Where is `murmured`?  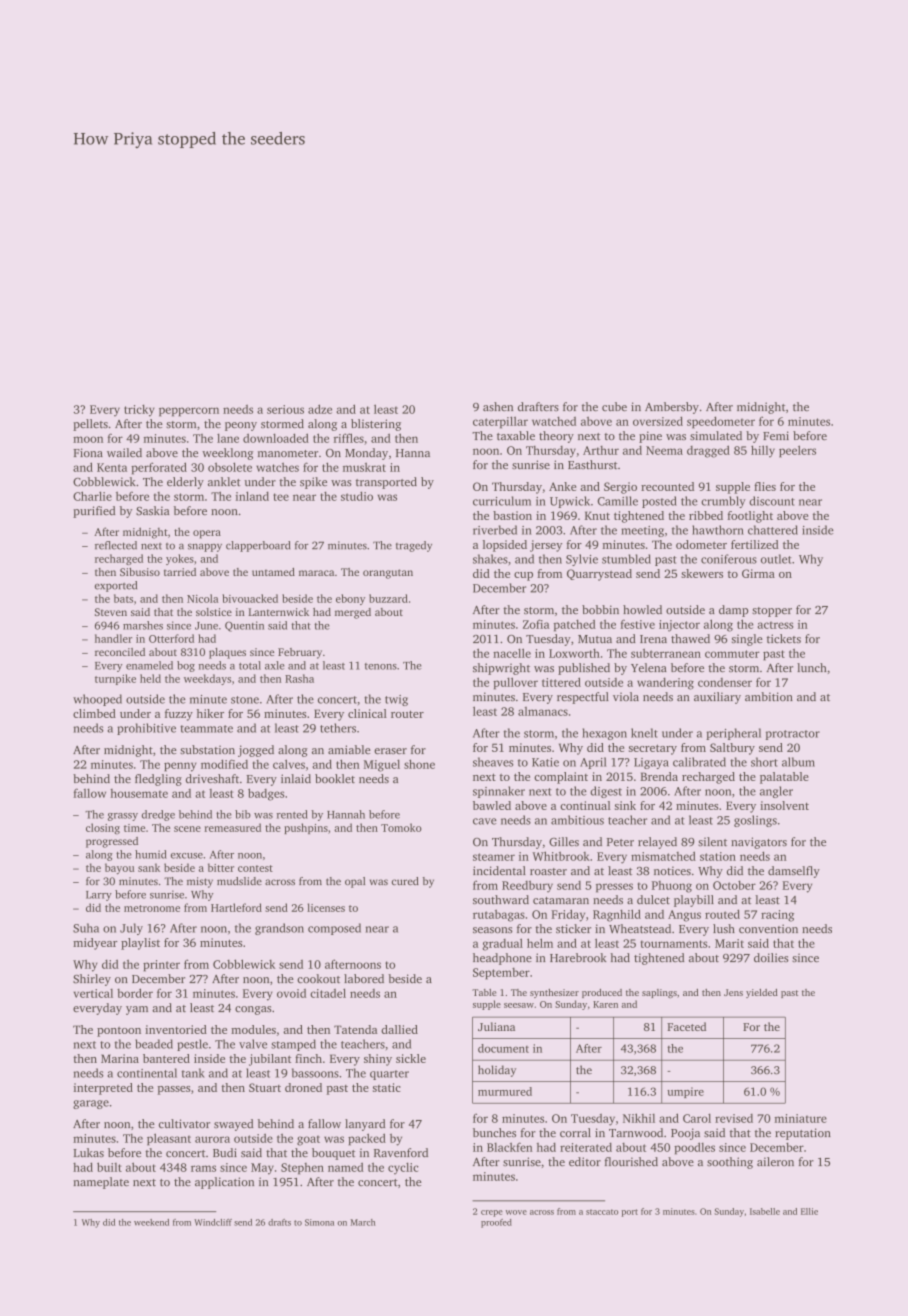
murmured is located at coordinates (505, 1091).
